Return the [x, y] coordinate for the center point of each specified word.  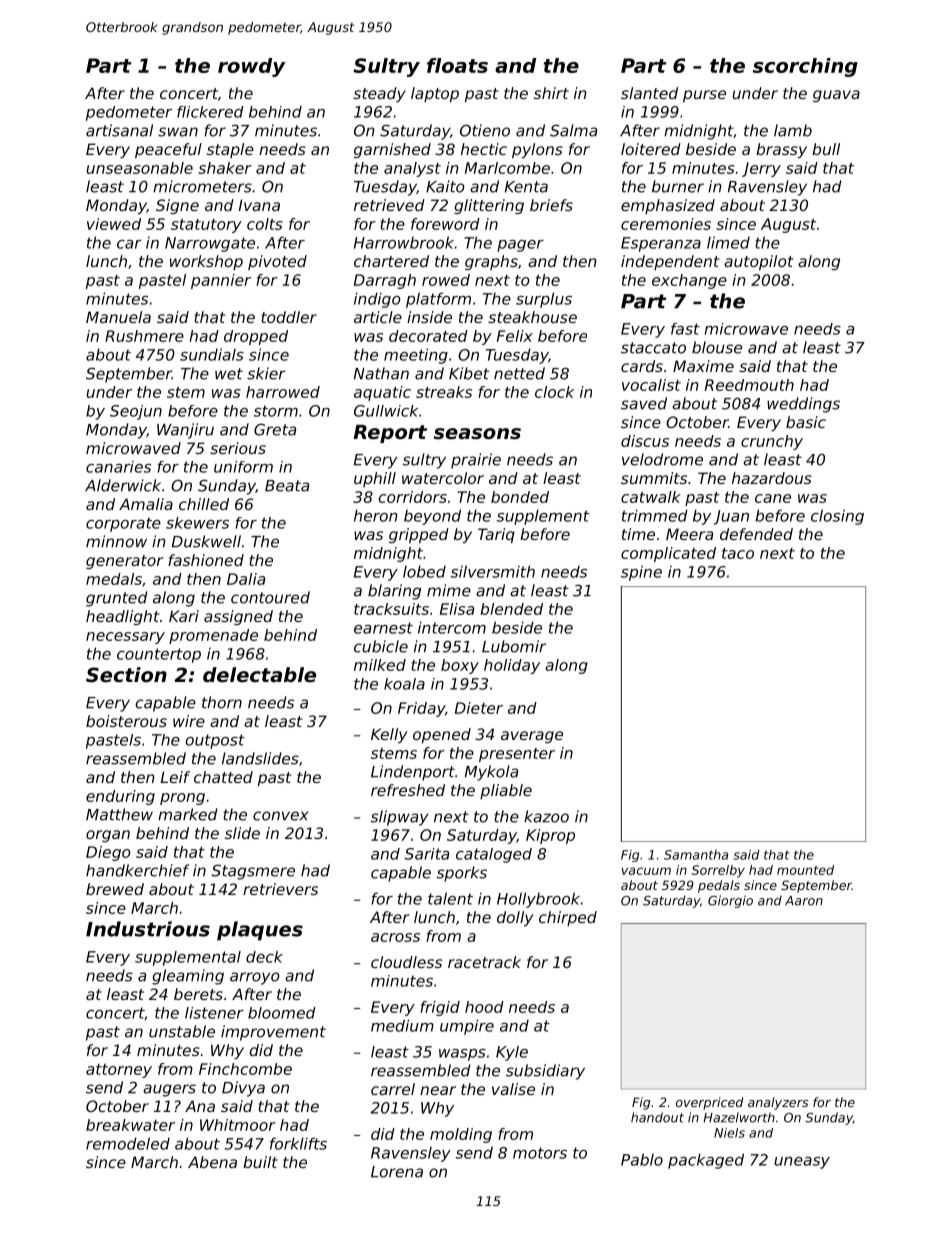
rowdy [252, 67]
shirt [551, 93]
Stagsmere [253, 872]
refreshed [408, 790]
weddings [803, 405]
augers [169, 1090]
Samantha [696, 855]
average [532, 737]
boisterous [126, 721]
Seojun [136, 412]
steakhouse [532, 317]
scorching [805, 67]
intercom [452, 627]
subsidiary [545, 1072]
